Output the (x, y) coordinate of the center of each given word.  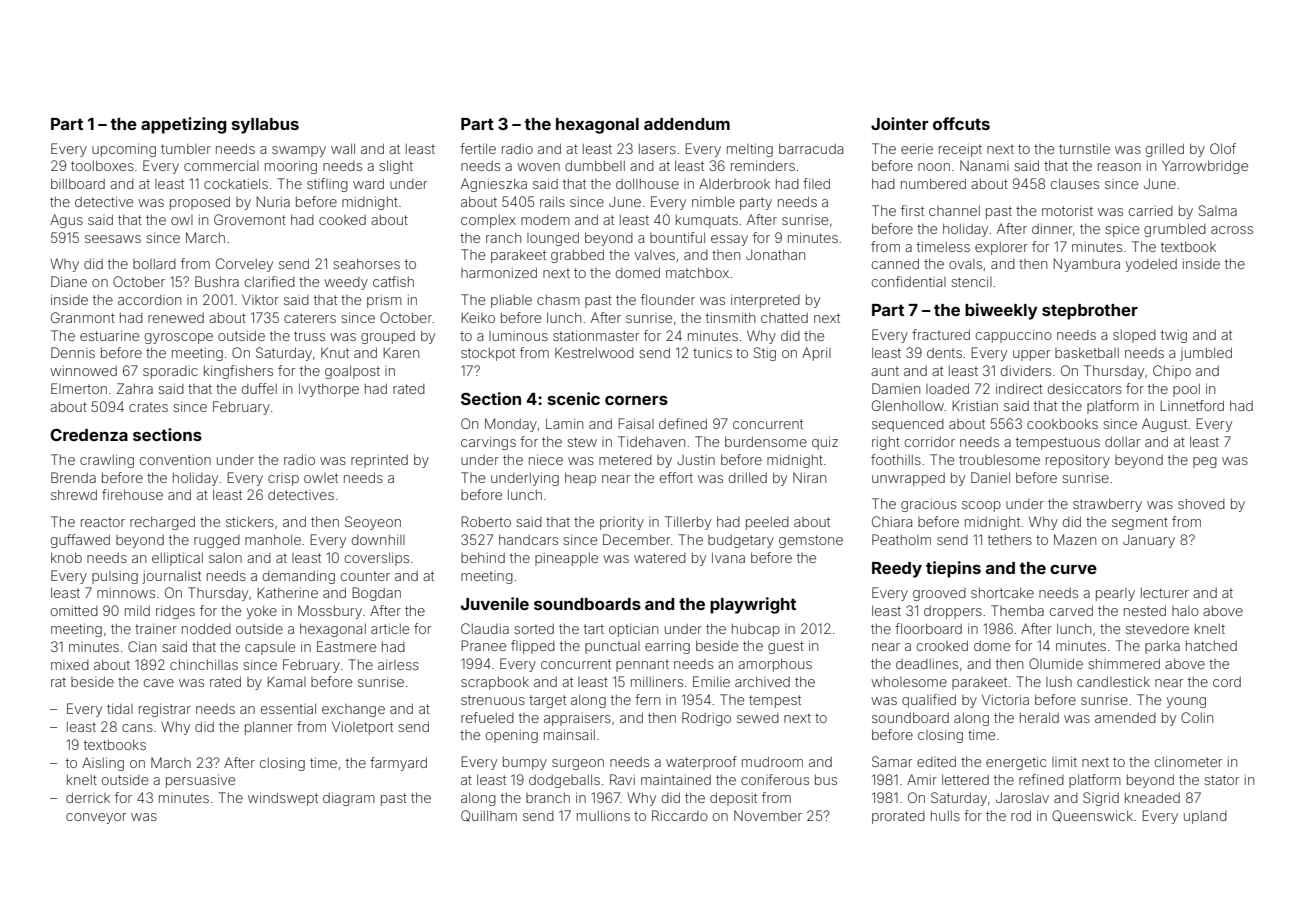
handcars (528, 539)
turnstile (1084, 148)
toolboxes (102, 165)
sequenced (908, 425)
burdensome (766, 441)
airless (398, 664)
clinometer (1188, 761)
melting (750, 150)
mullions (603, 815)
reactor (103, 522)
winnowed (83, 370)
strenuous (493, 700)
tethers (1010, 540)
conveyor (96, 818)
